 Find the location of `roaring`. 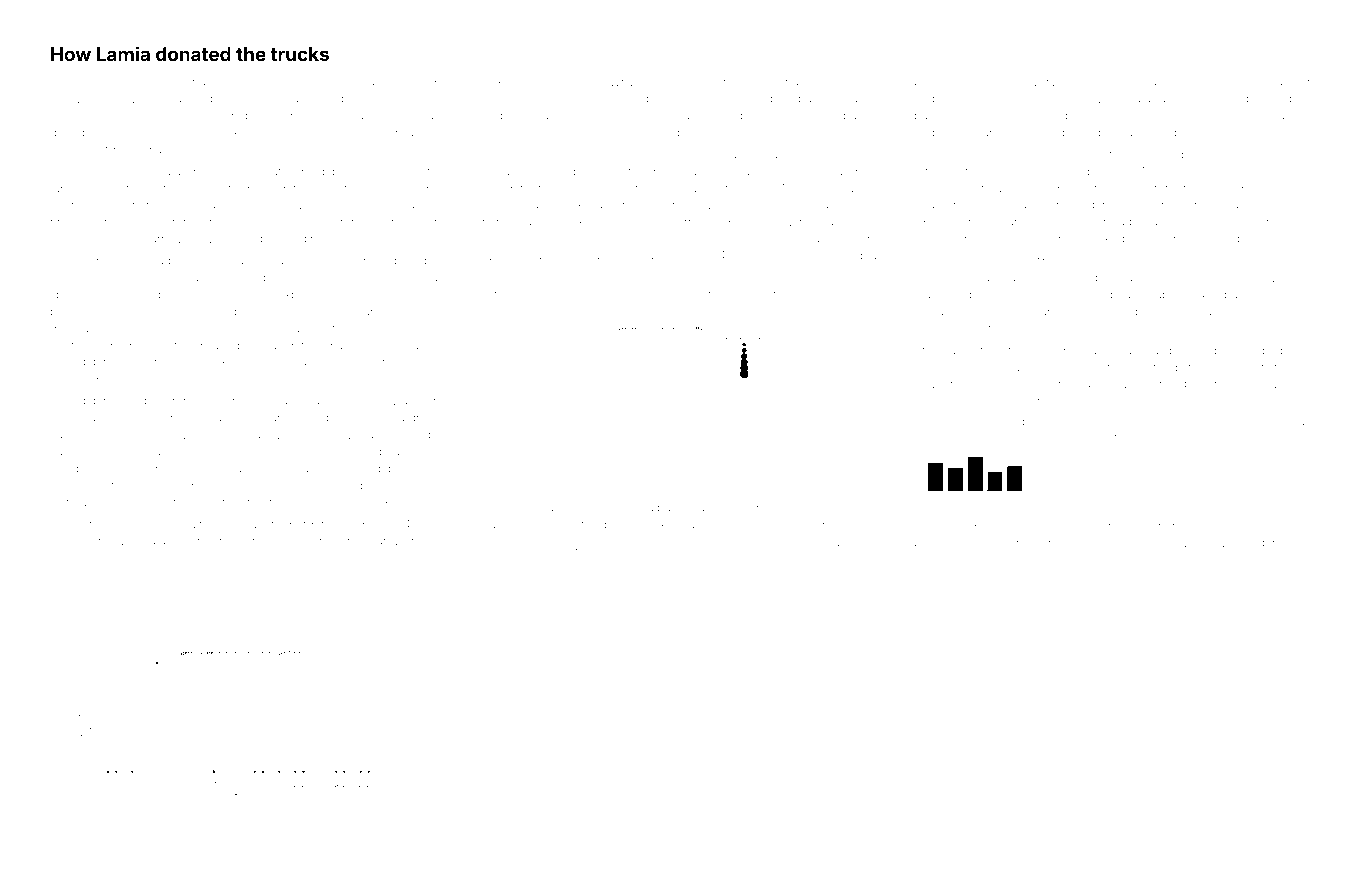

roaring is located at coordinates (780, 157).
